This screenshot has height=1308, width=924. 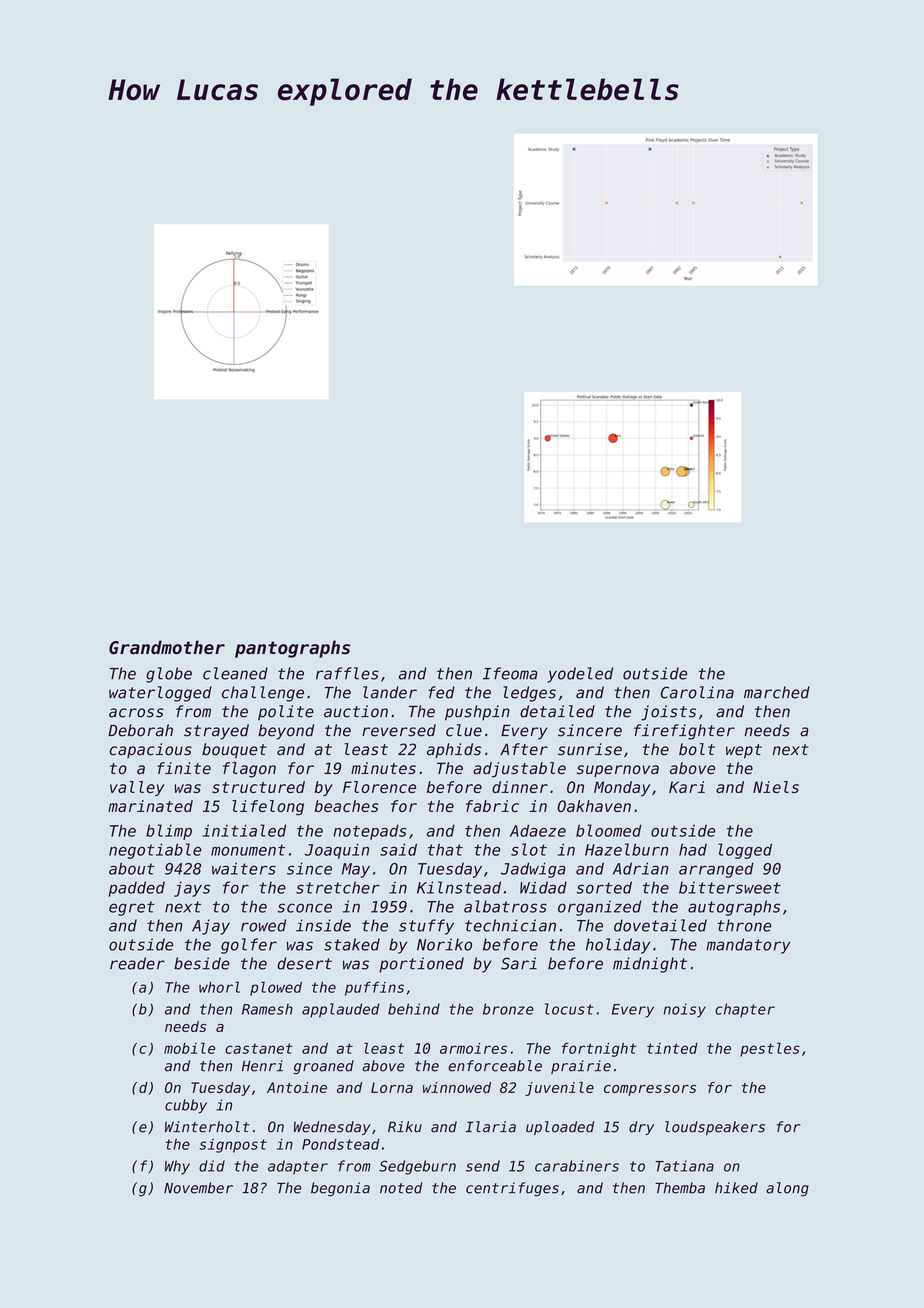 I want to click on behind, so click(x=414, y=1009).
